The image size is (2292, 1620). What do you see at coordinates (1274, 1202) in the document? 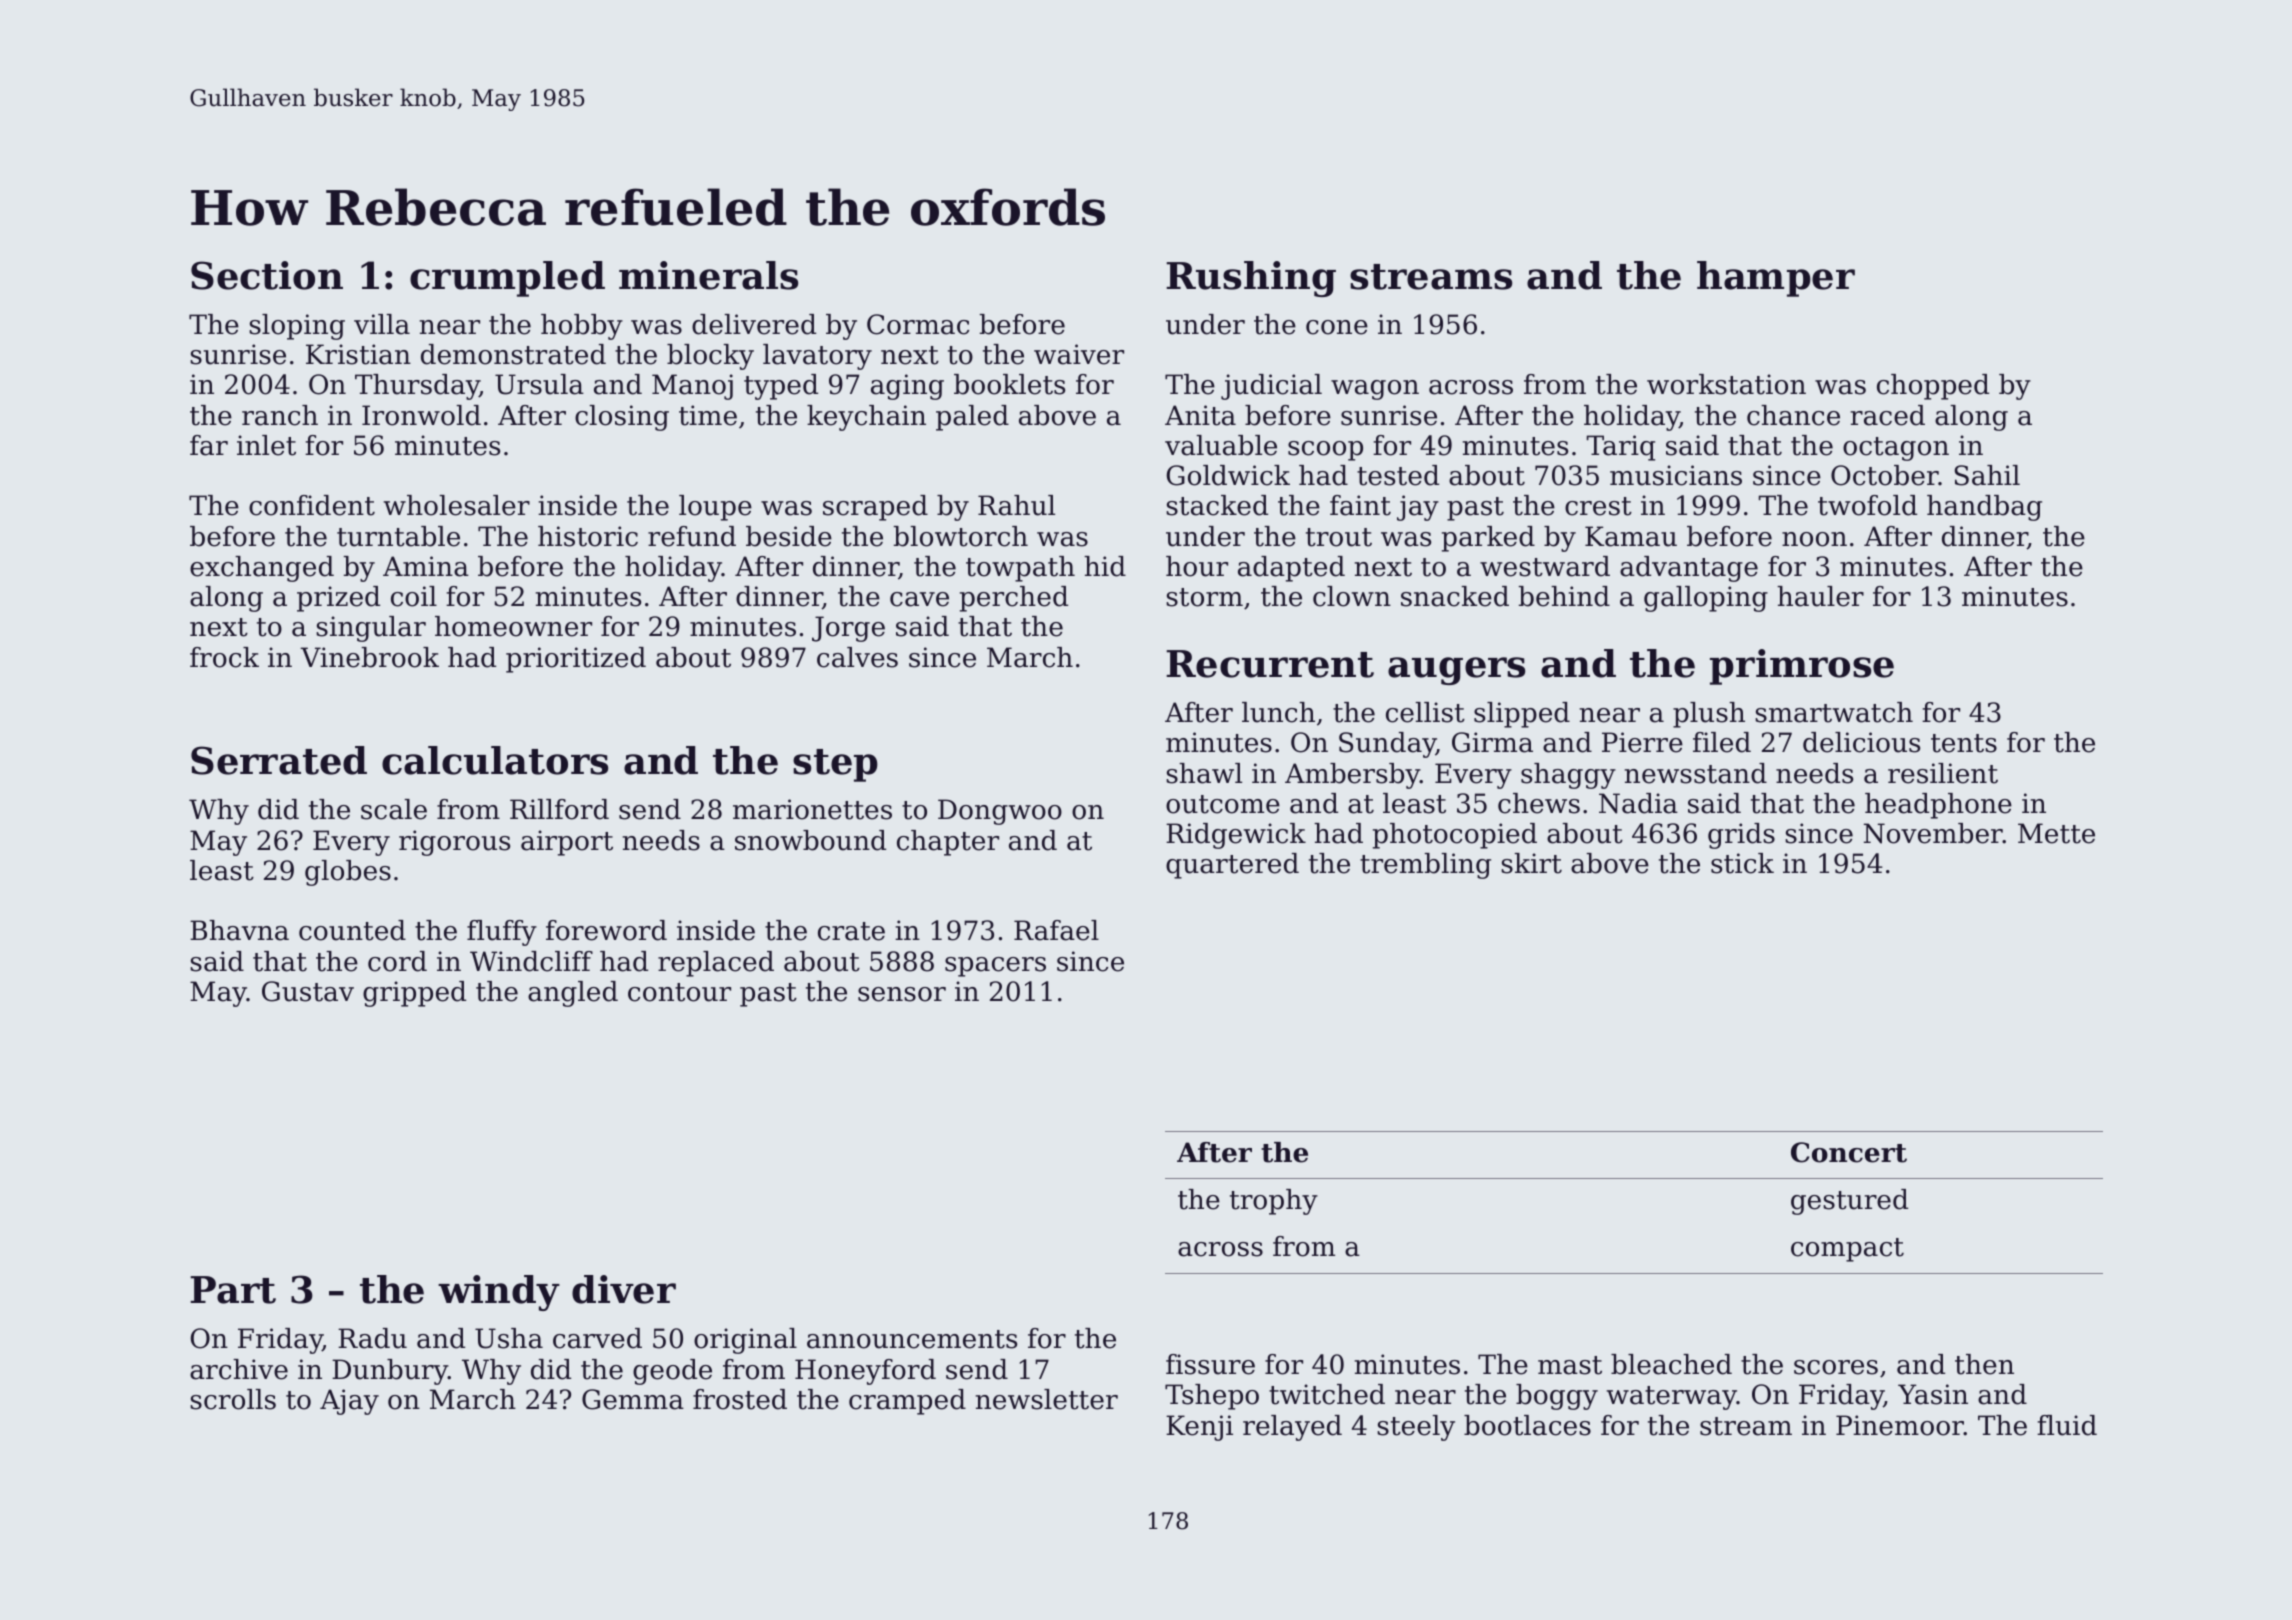
I see `trophy` at bounding box center [1274, 1202].
